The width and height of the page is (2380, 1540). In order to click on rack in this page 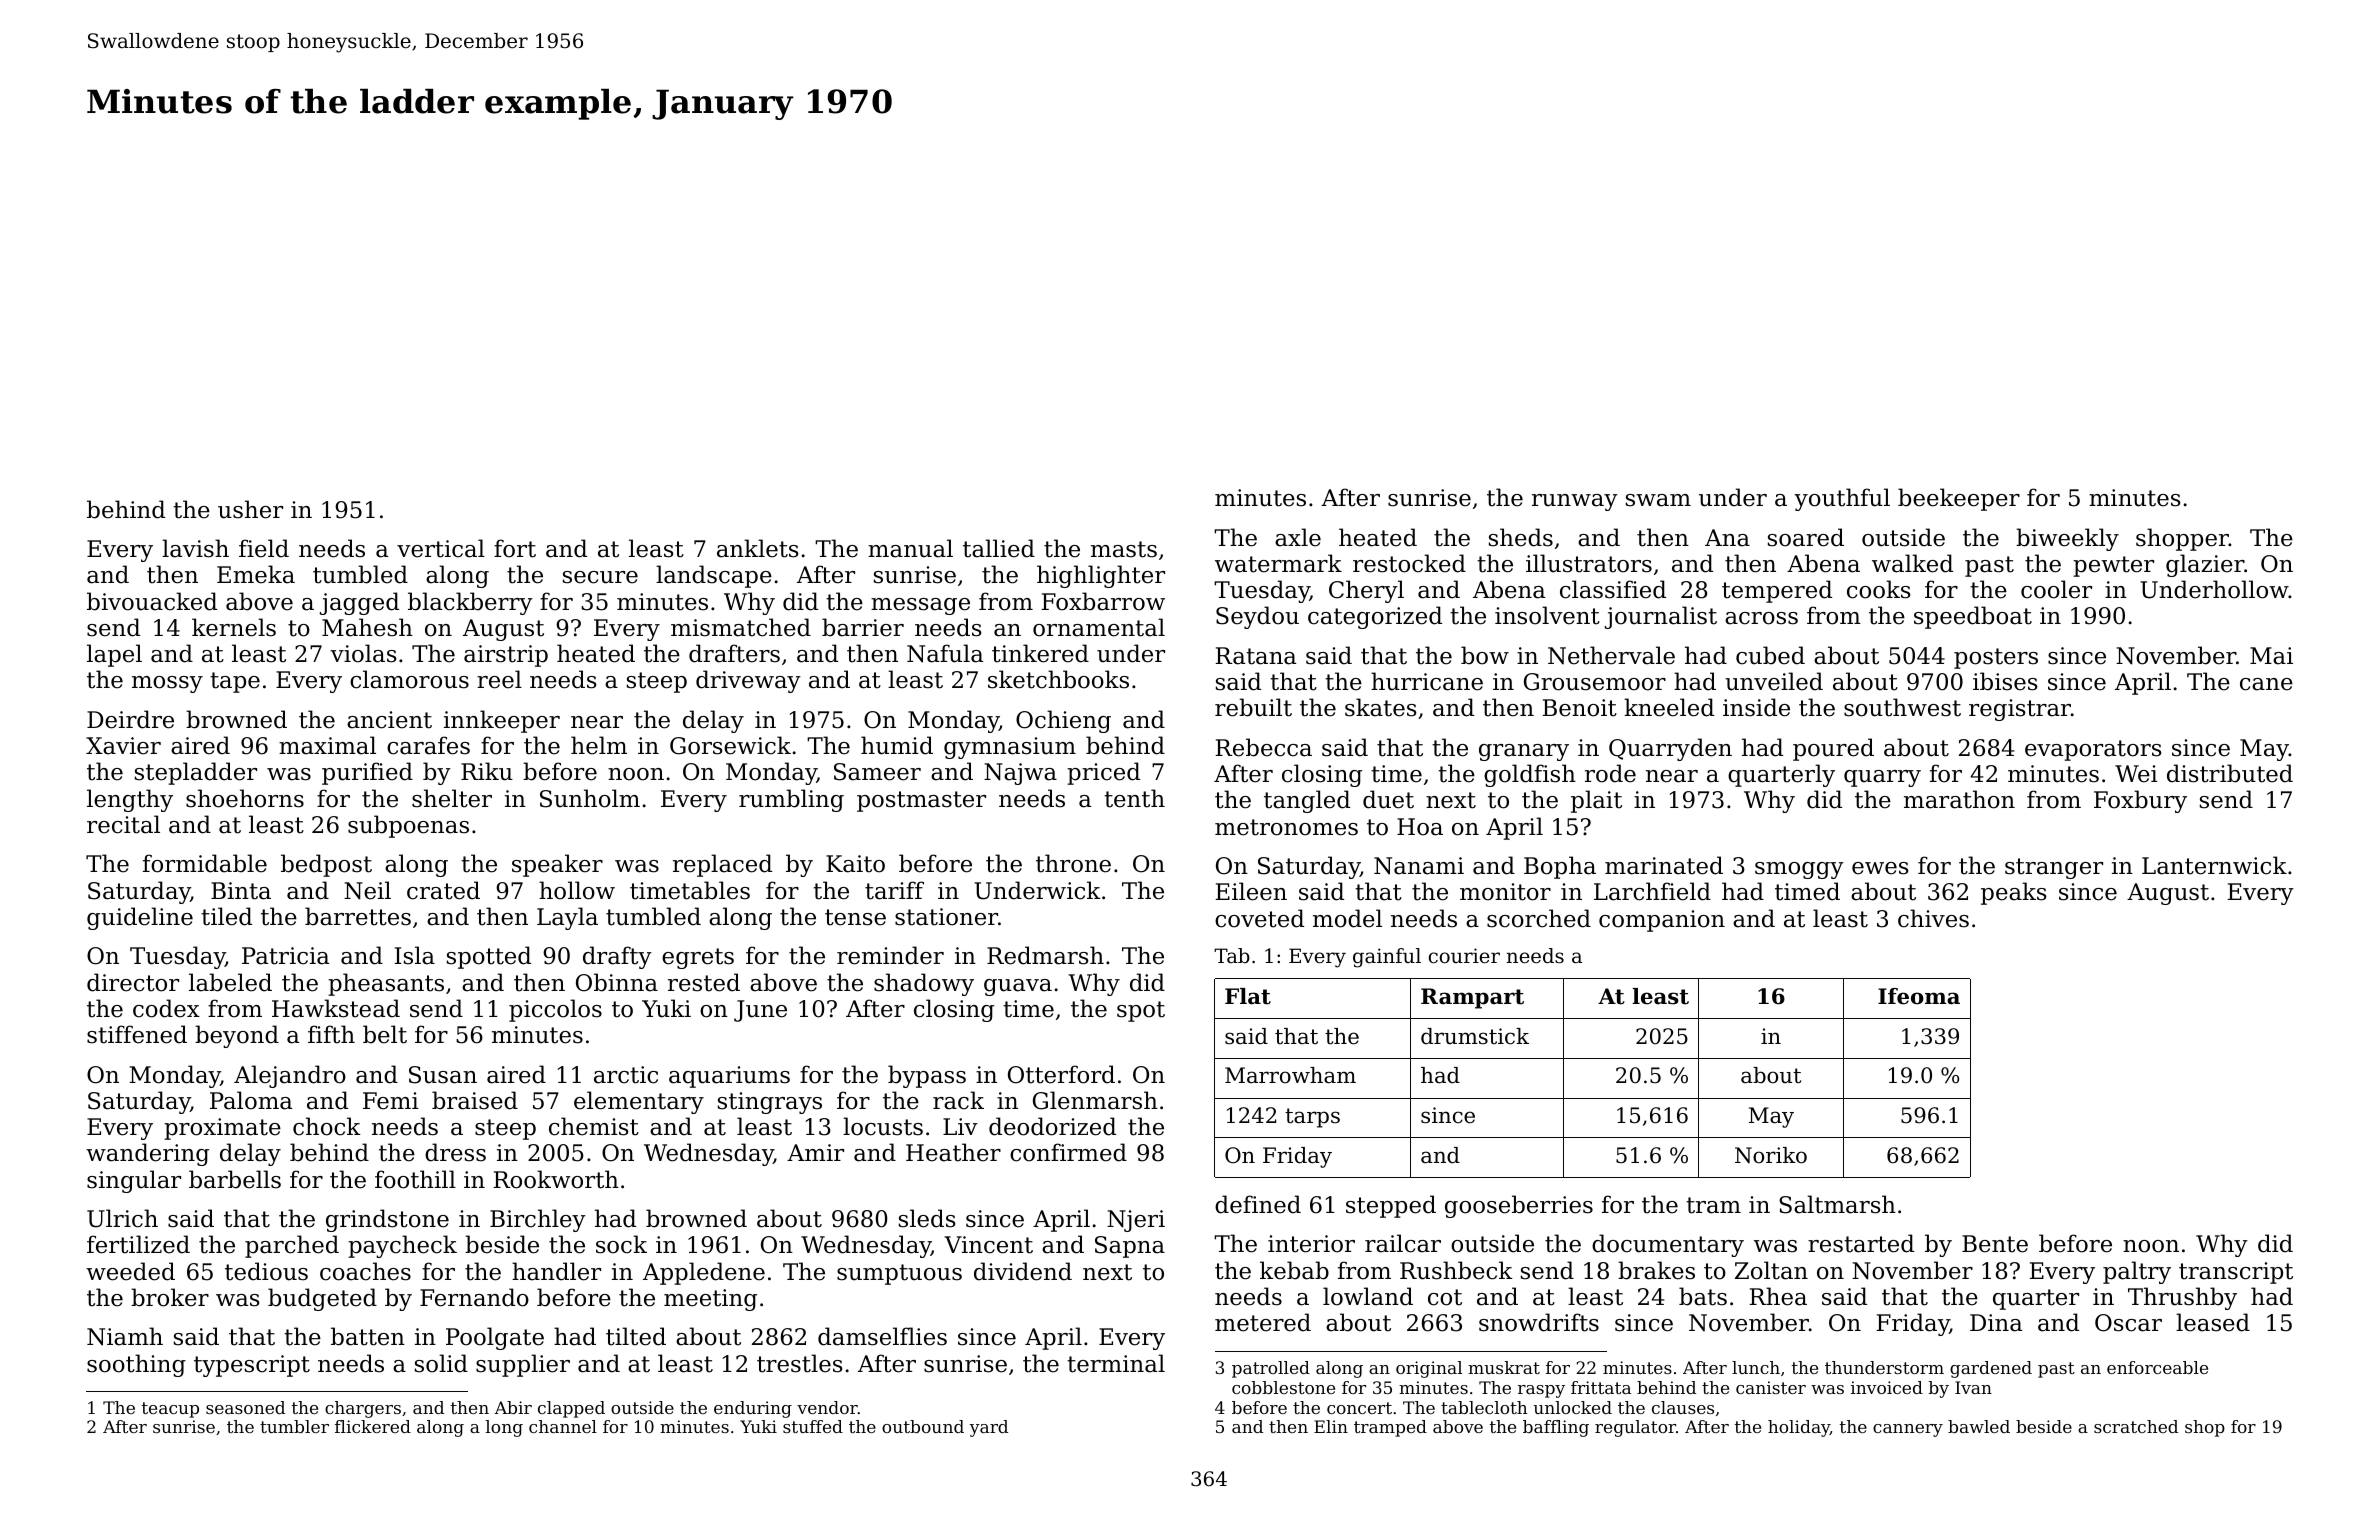, I will do `click(958, 1100)`.
